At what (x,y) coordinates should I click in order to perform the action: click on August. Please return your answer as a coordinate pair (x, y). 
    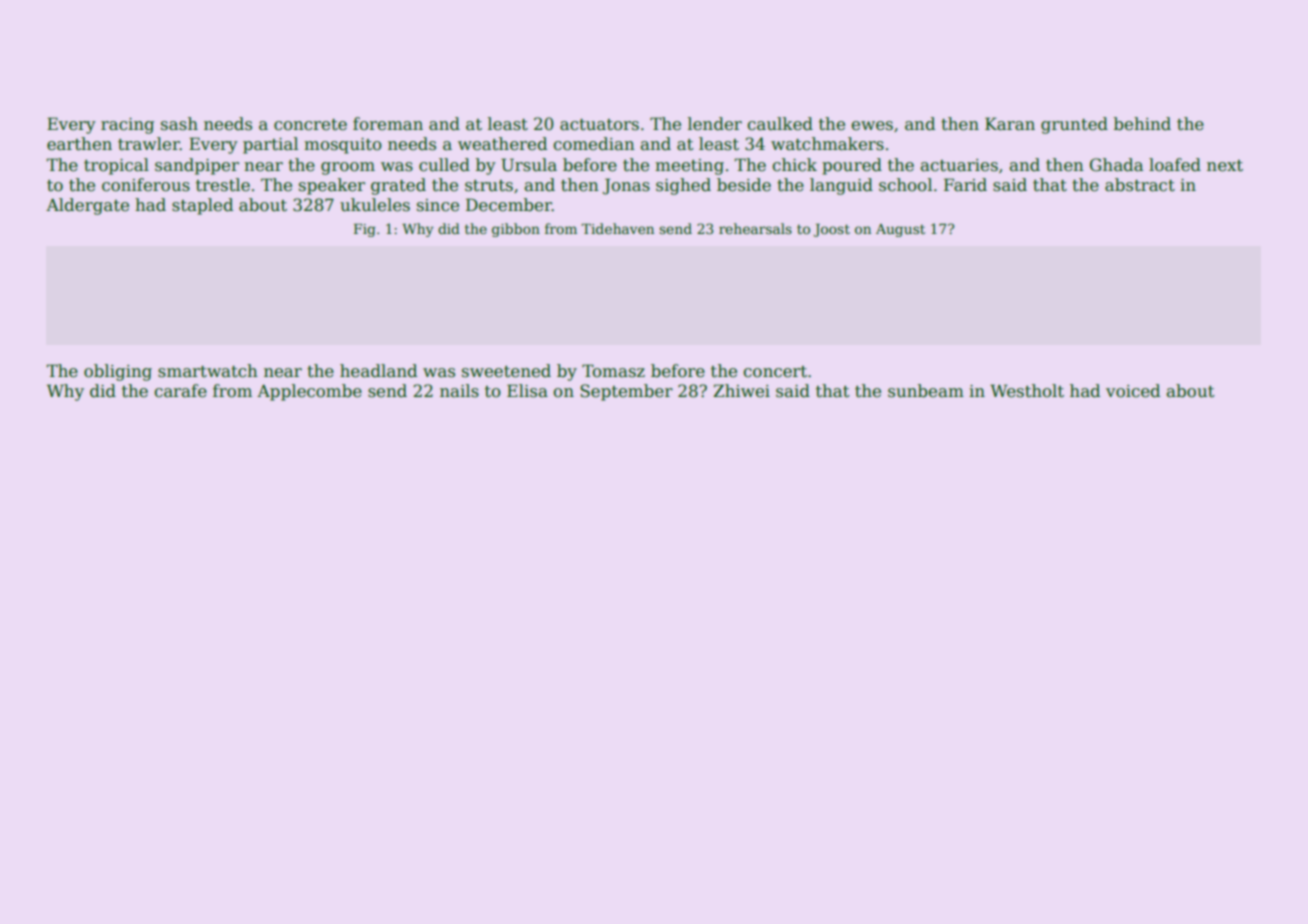
    Looking at the image, I should click on (900, 230).
